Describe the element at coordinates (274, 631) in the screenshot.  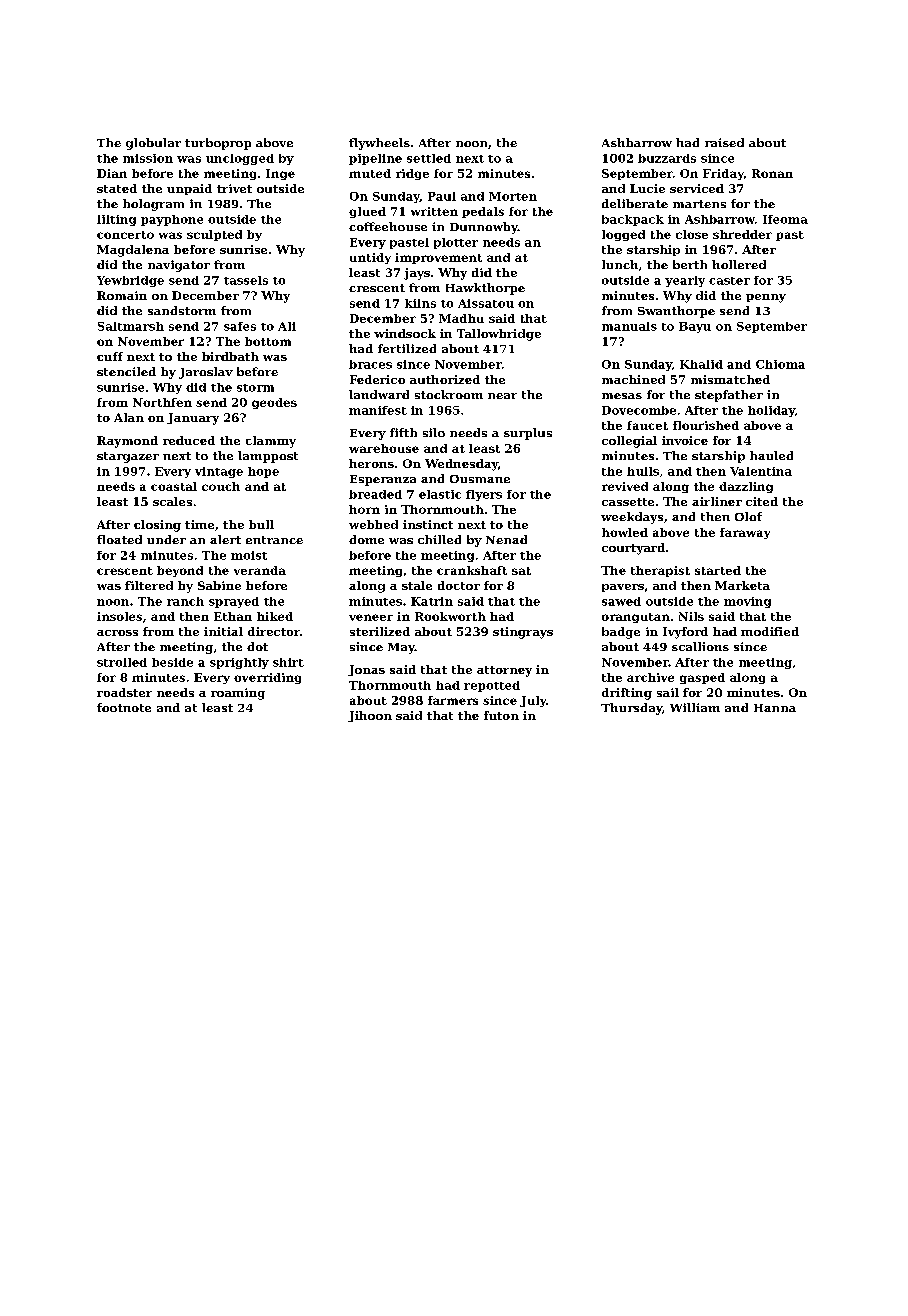
I see `director` at that location.
